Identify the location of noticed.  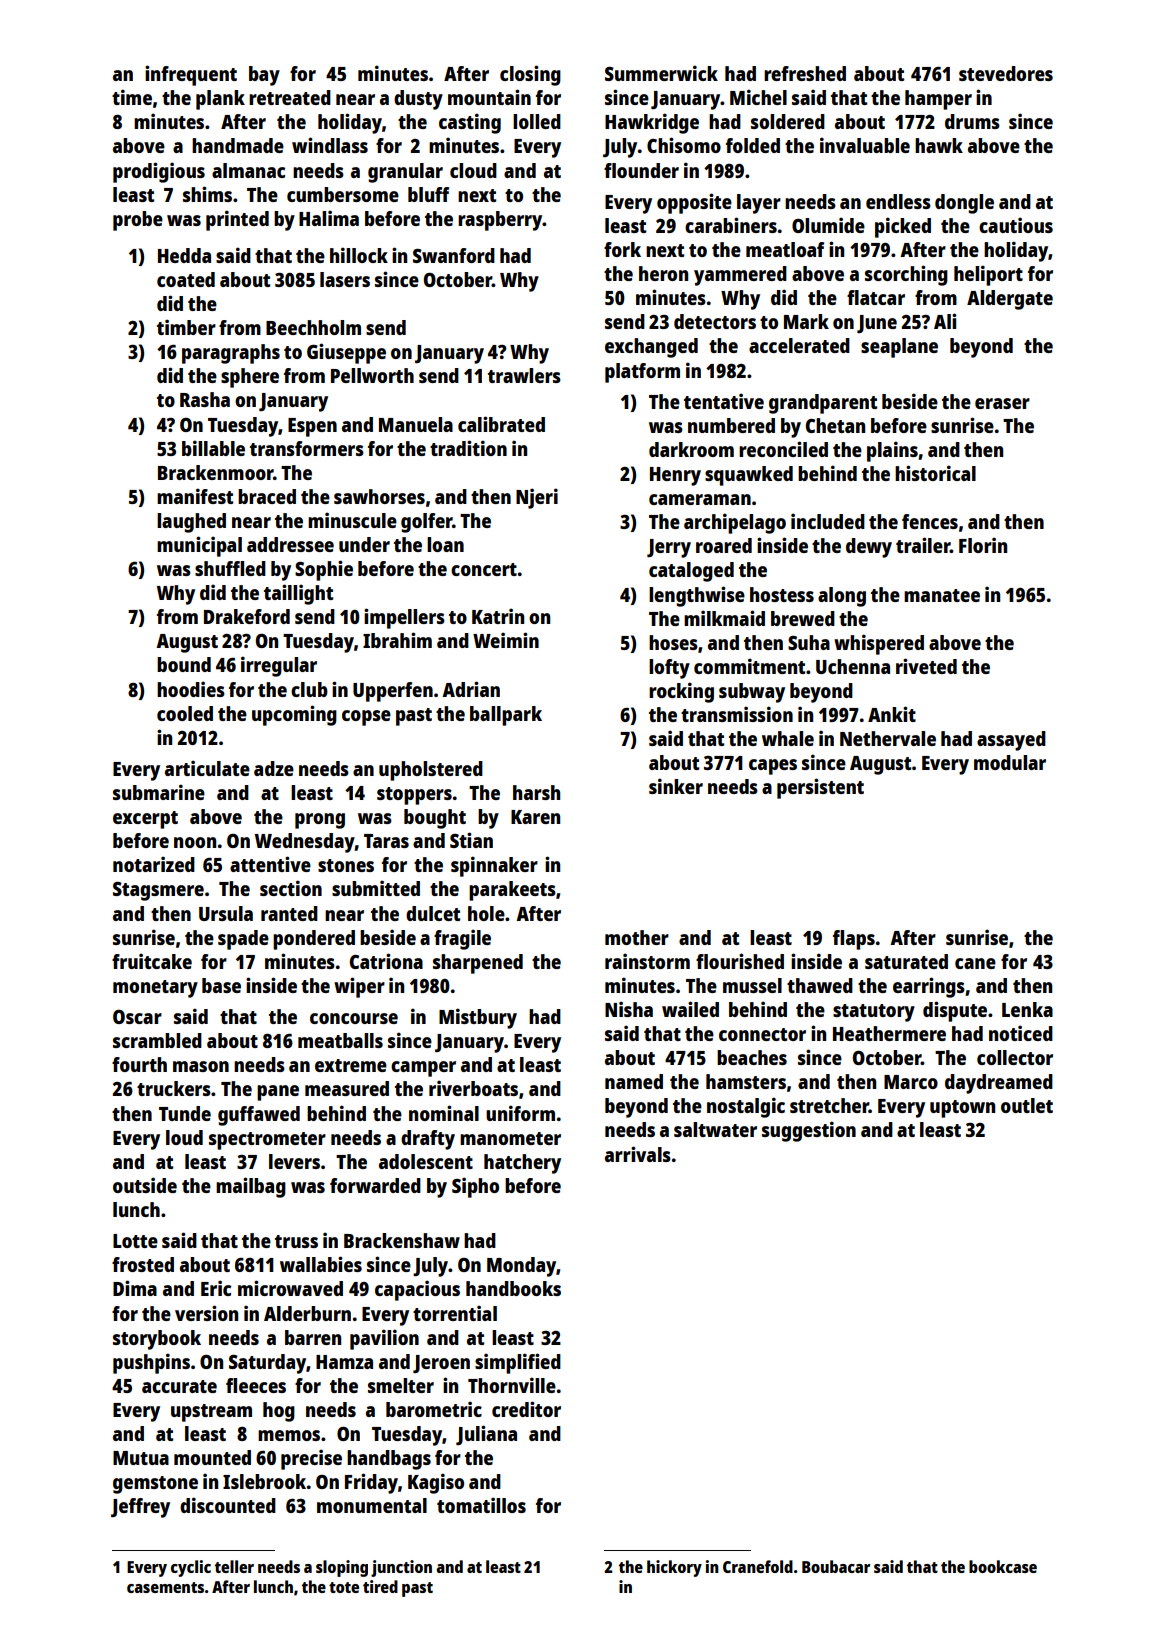
(1021, 1033).
